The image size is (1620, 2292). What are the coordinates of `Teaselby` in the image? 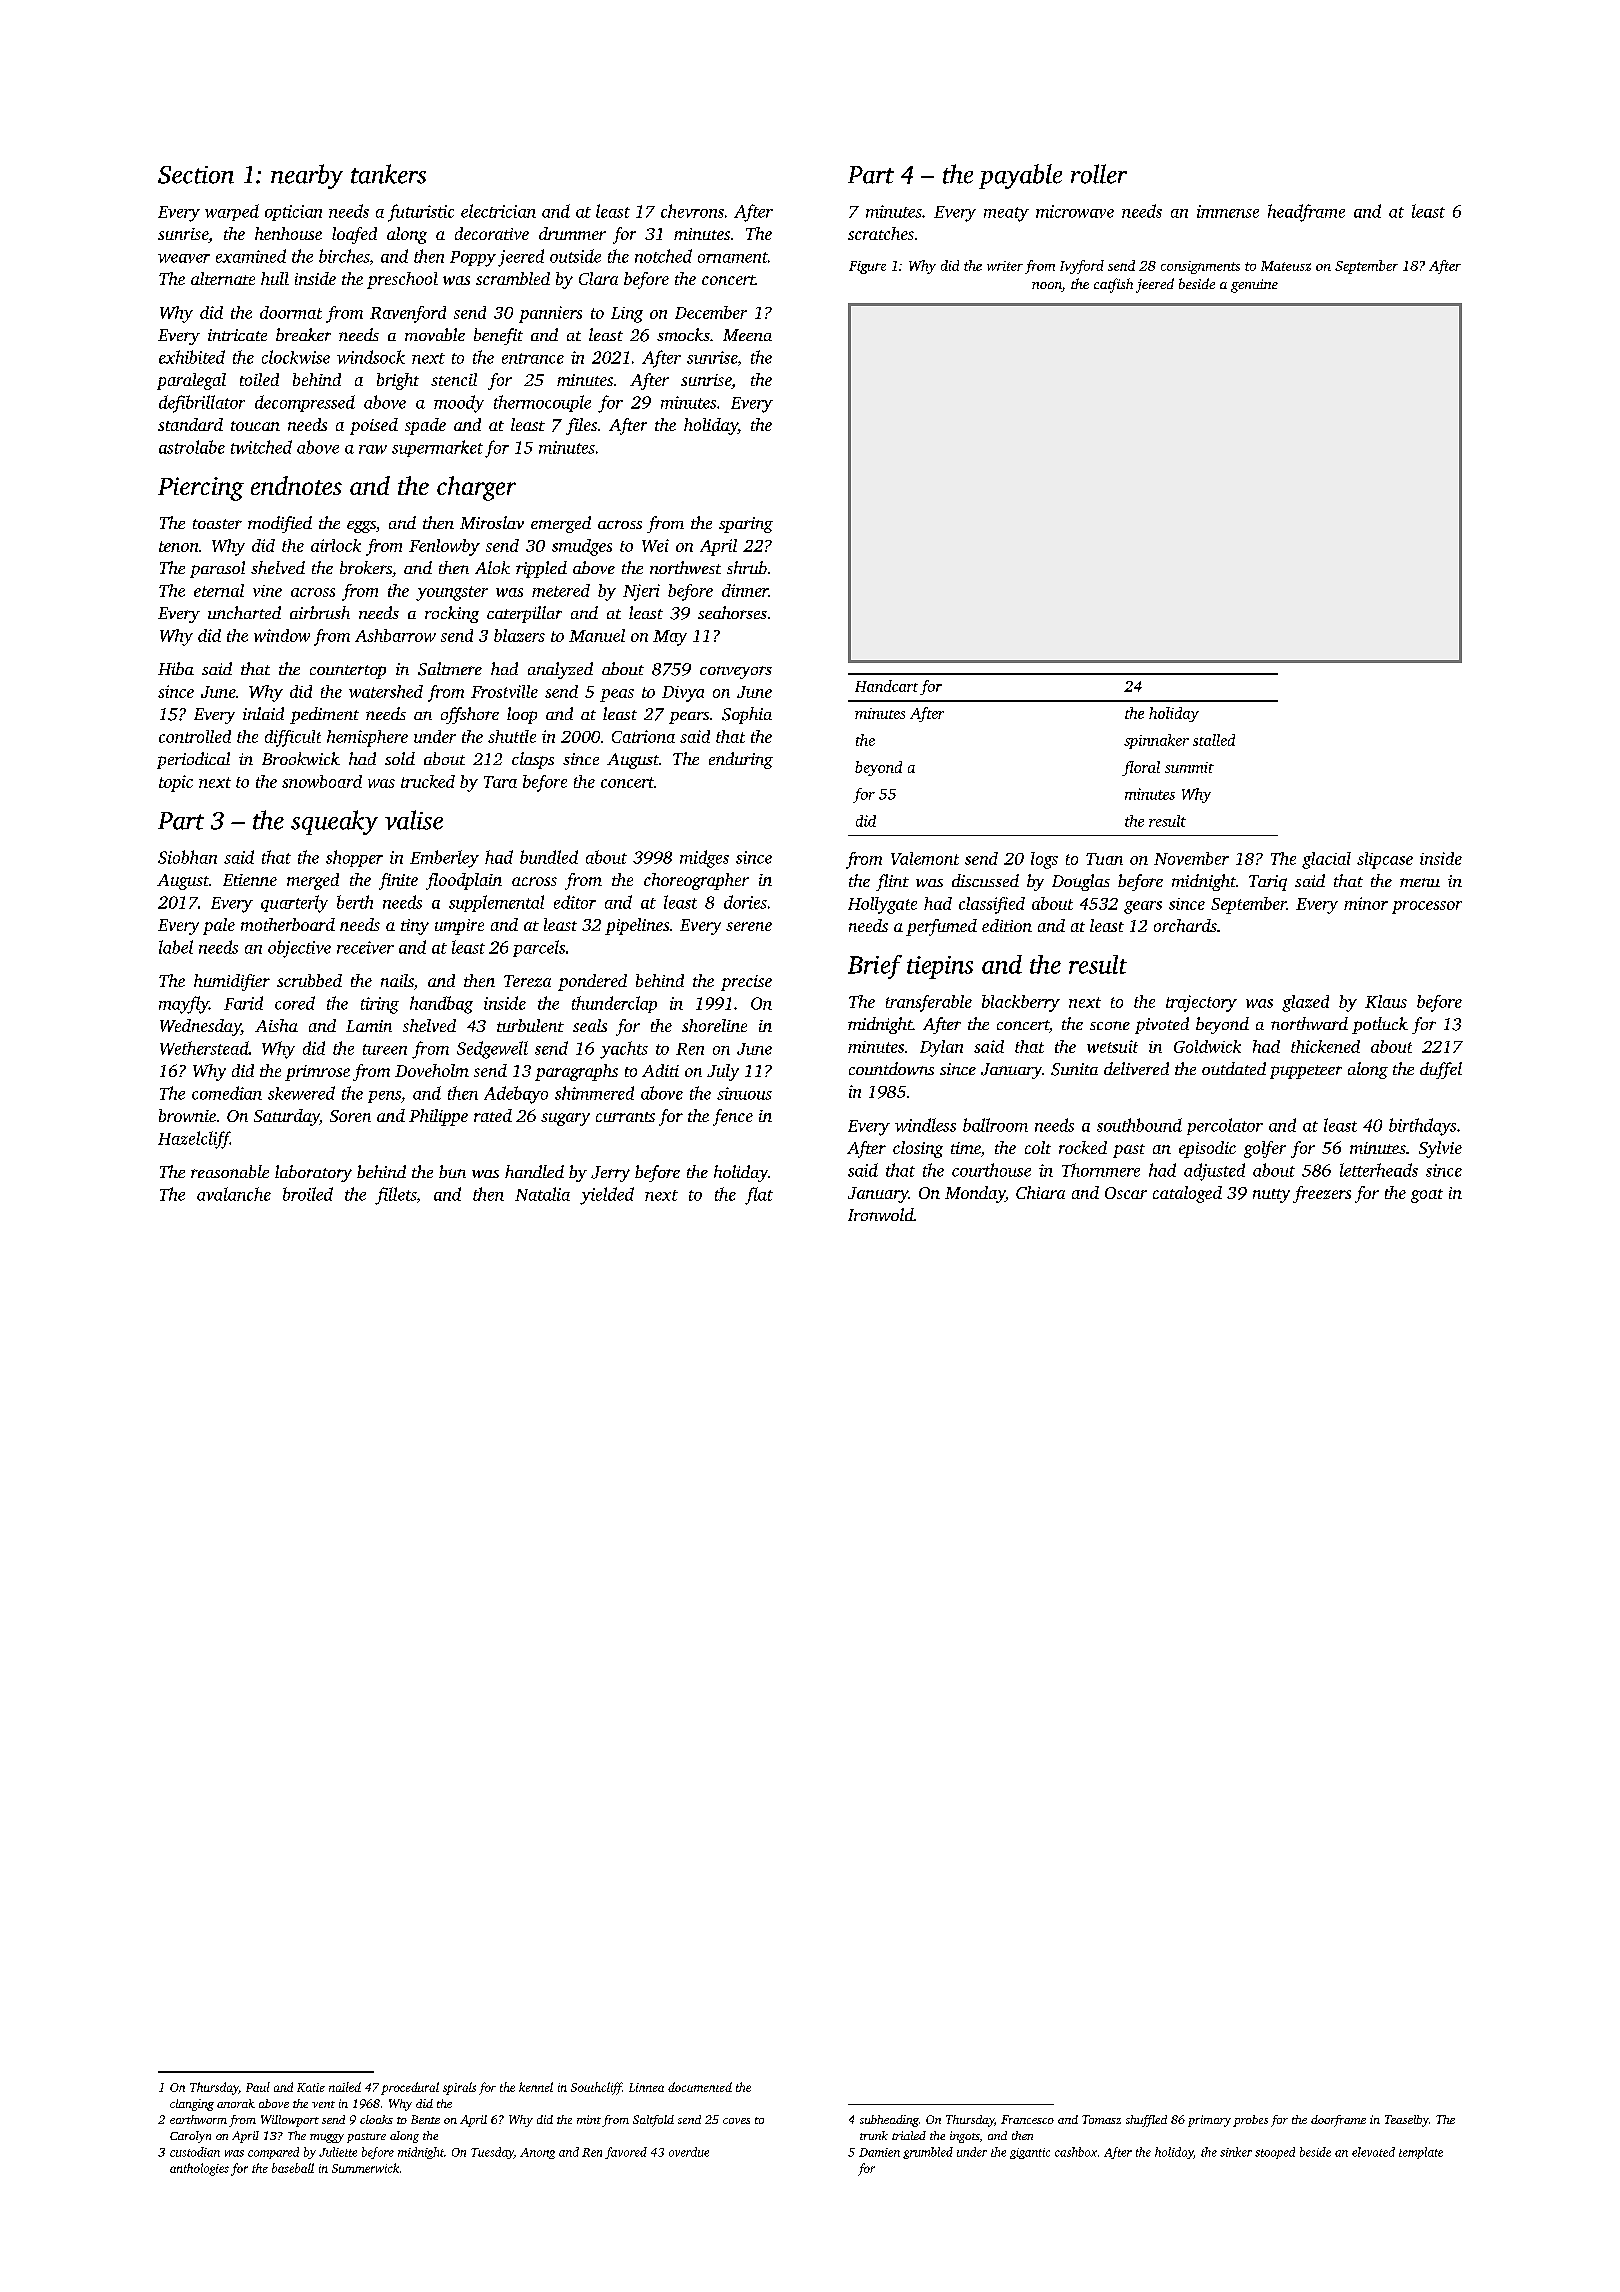 It's located at (1407, 2121).
